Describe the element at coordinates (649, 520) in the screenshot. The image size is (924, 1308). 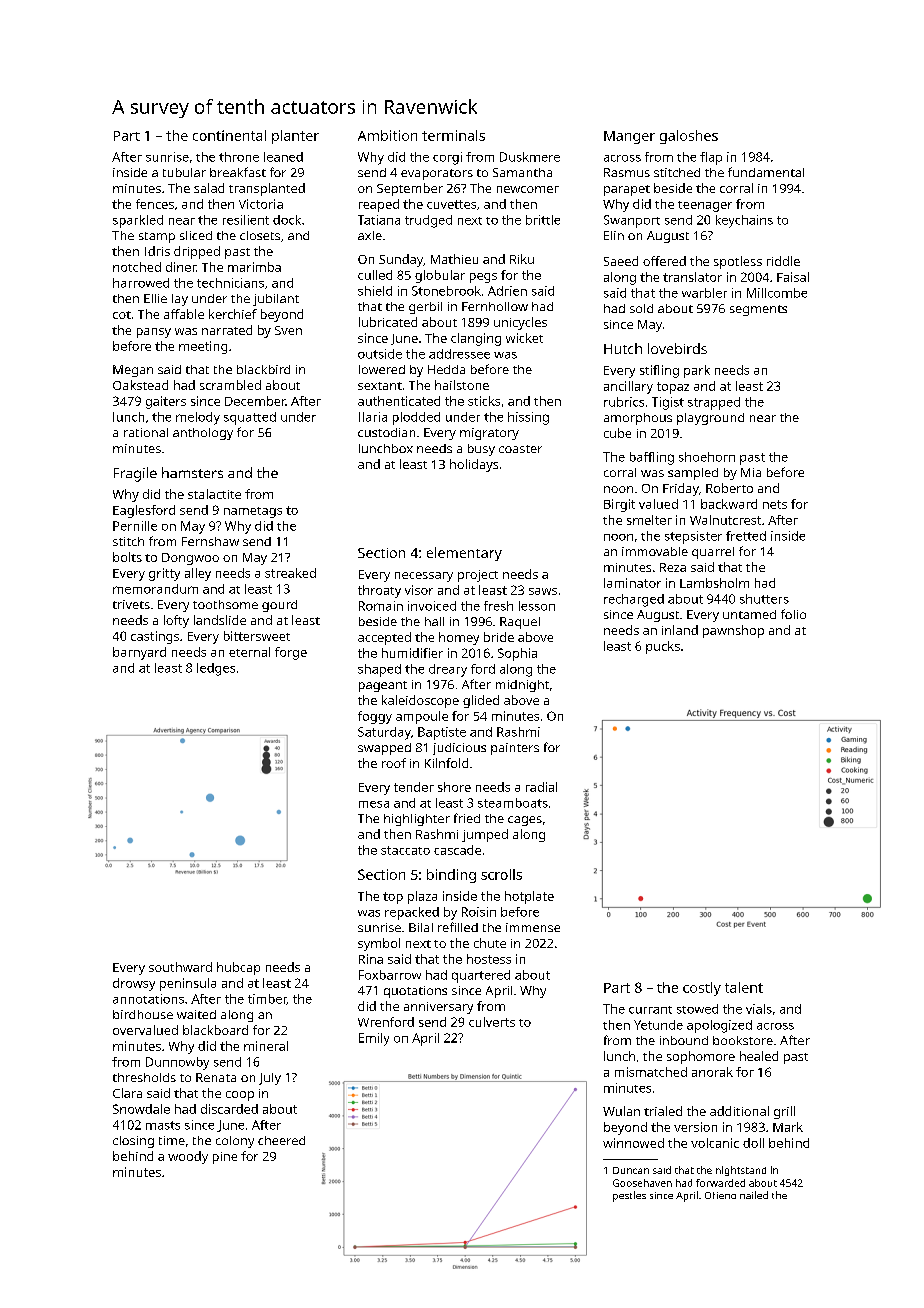
I see `smelter` at that location.
